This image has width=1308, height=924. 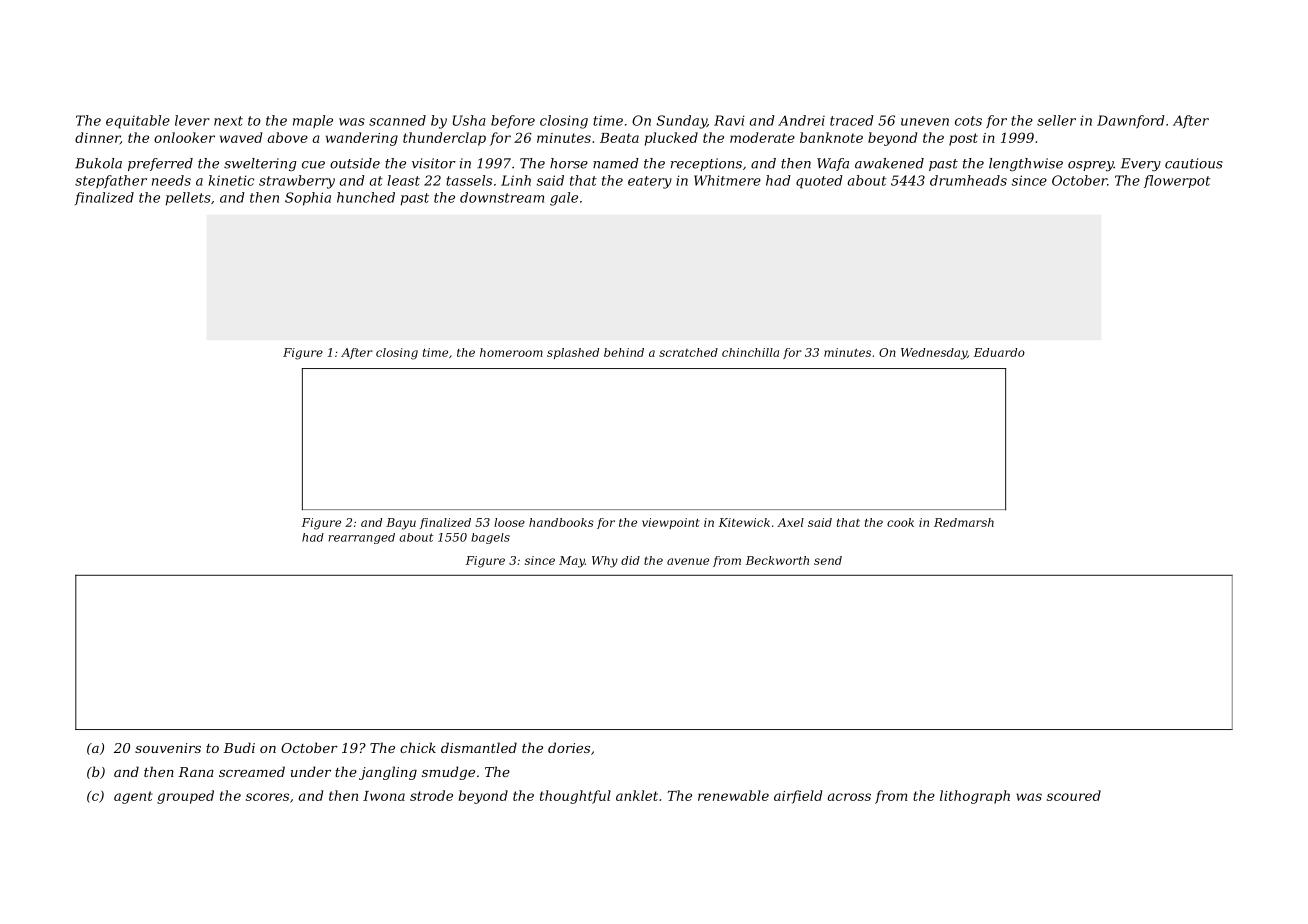 What do you see at coordinates (964, 522) in the image?
I see `Redmarsh` at bounding box center [964, 522].
